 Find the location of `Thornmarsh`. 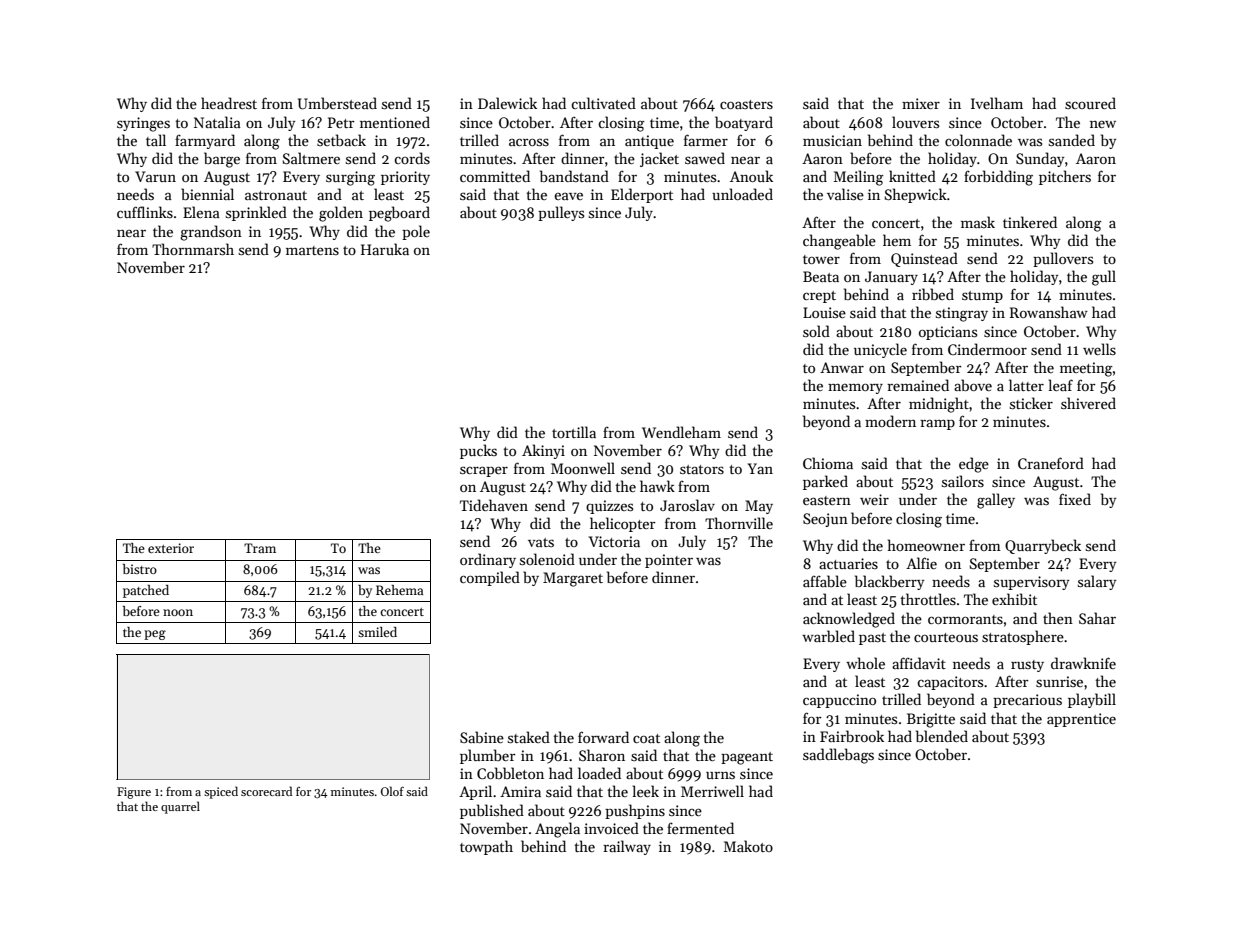

Thornmarsh is located at coordinates (193, 249).
